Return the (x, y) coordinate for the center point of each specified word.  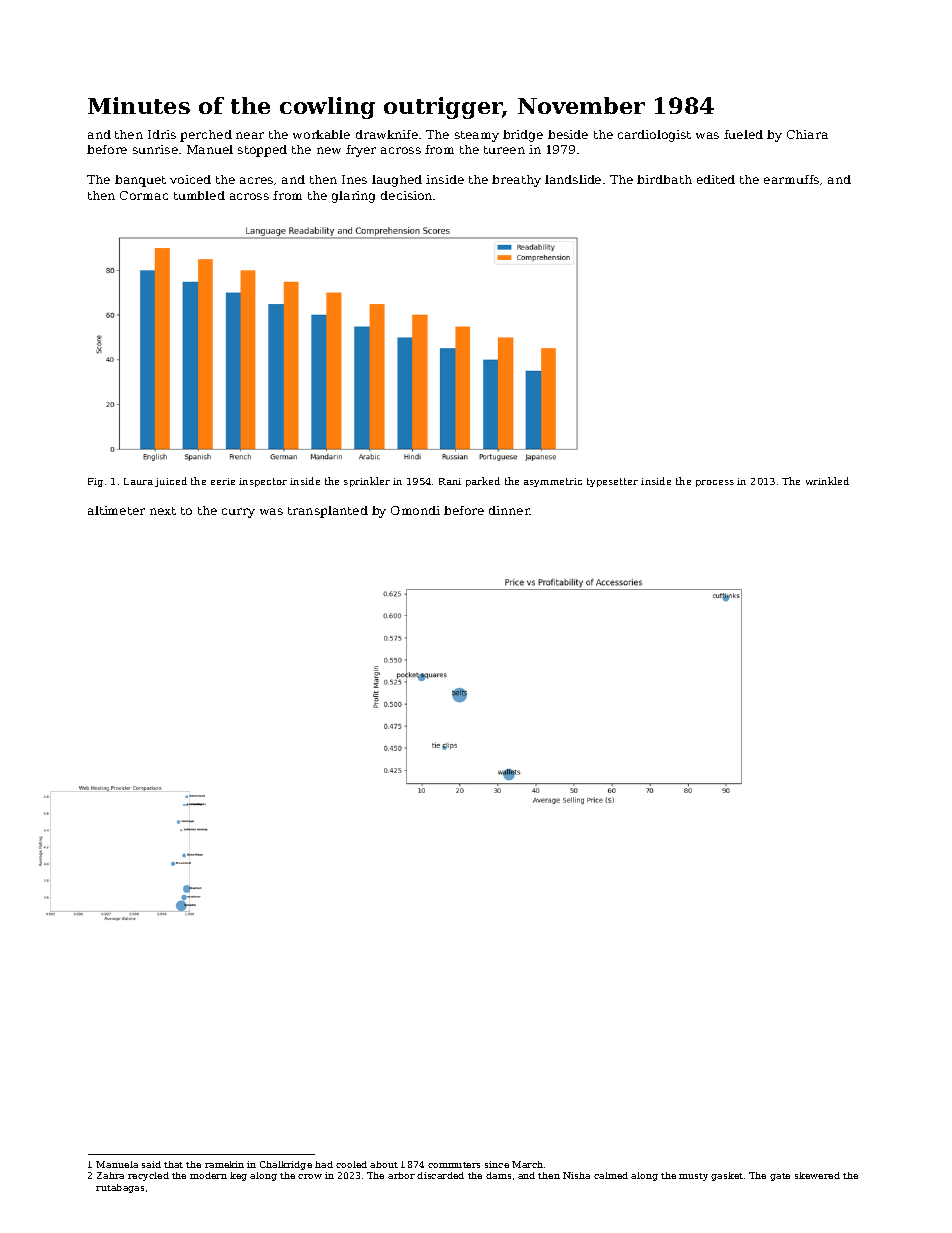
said (151, 1164)
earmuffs (791, 179)
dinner (509, 510)
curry (238, 513)
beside (568, 134)
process (715, 483)
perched (206, 136)
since (497, 1164)
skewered (817, 1175)
